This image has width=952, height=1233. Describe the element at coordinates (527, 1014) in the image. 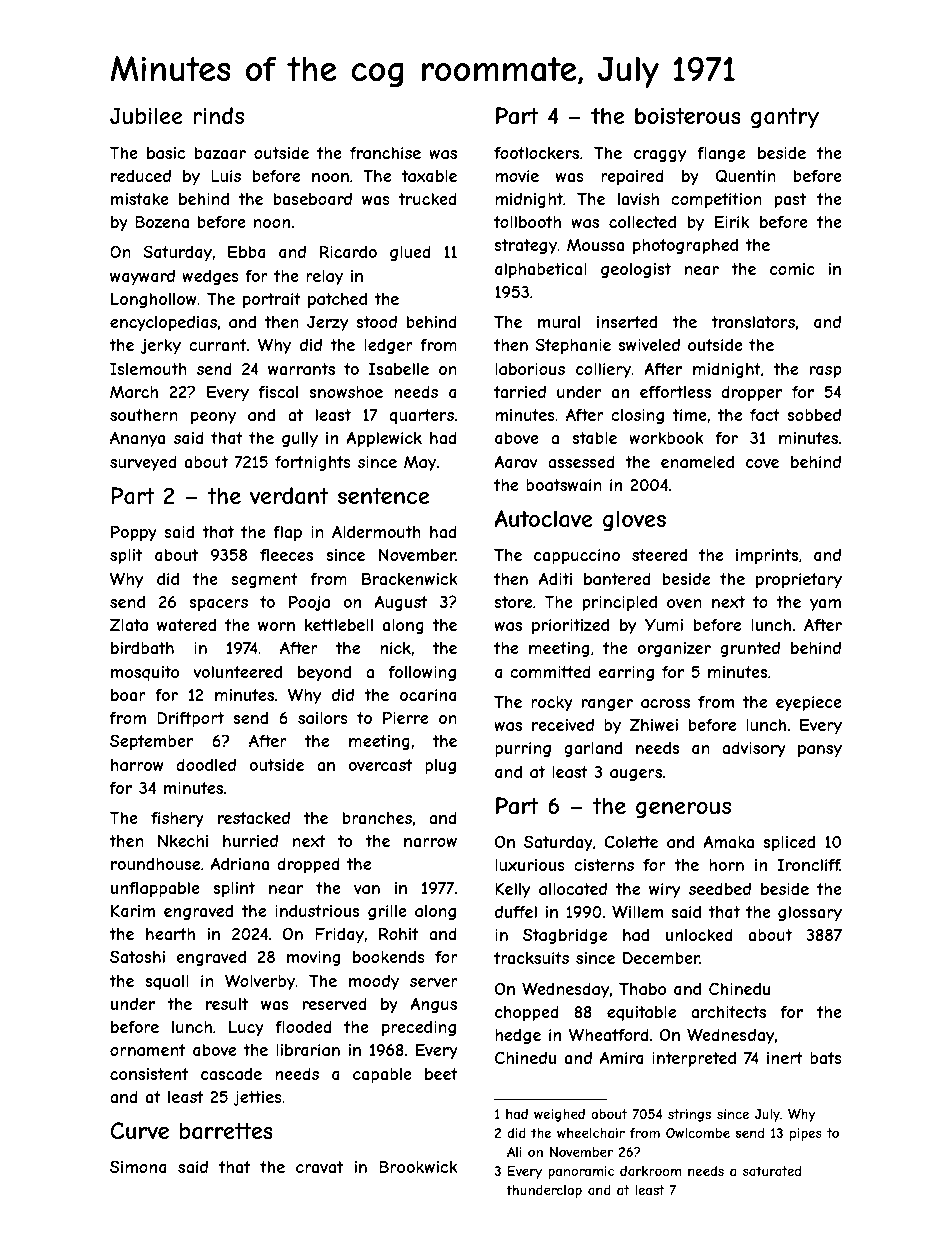

I see `chopped` at that location.
